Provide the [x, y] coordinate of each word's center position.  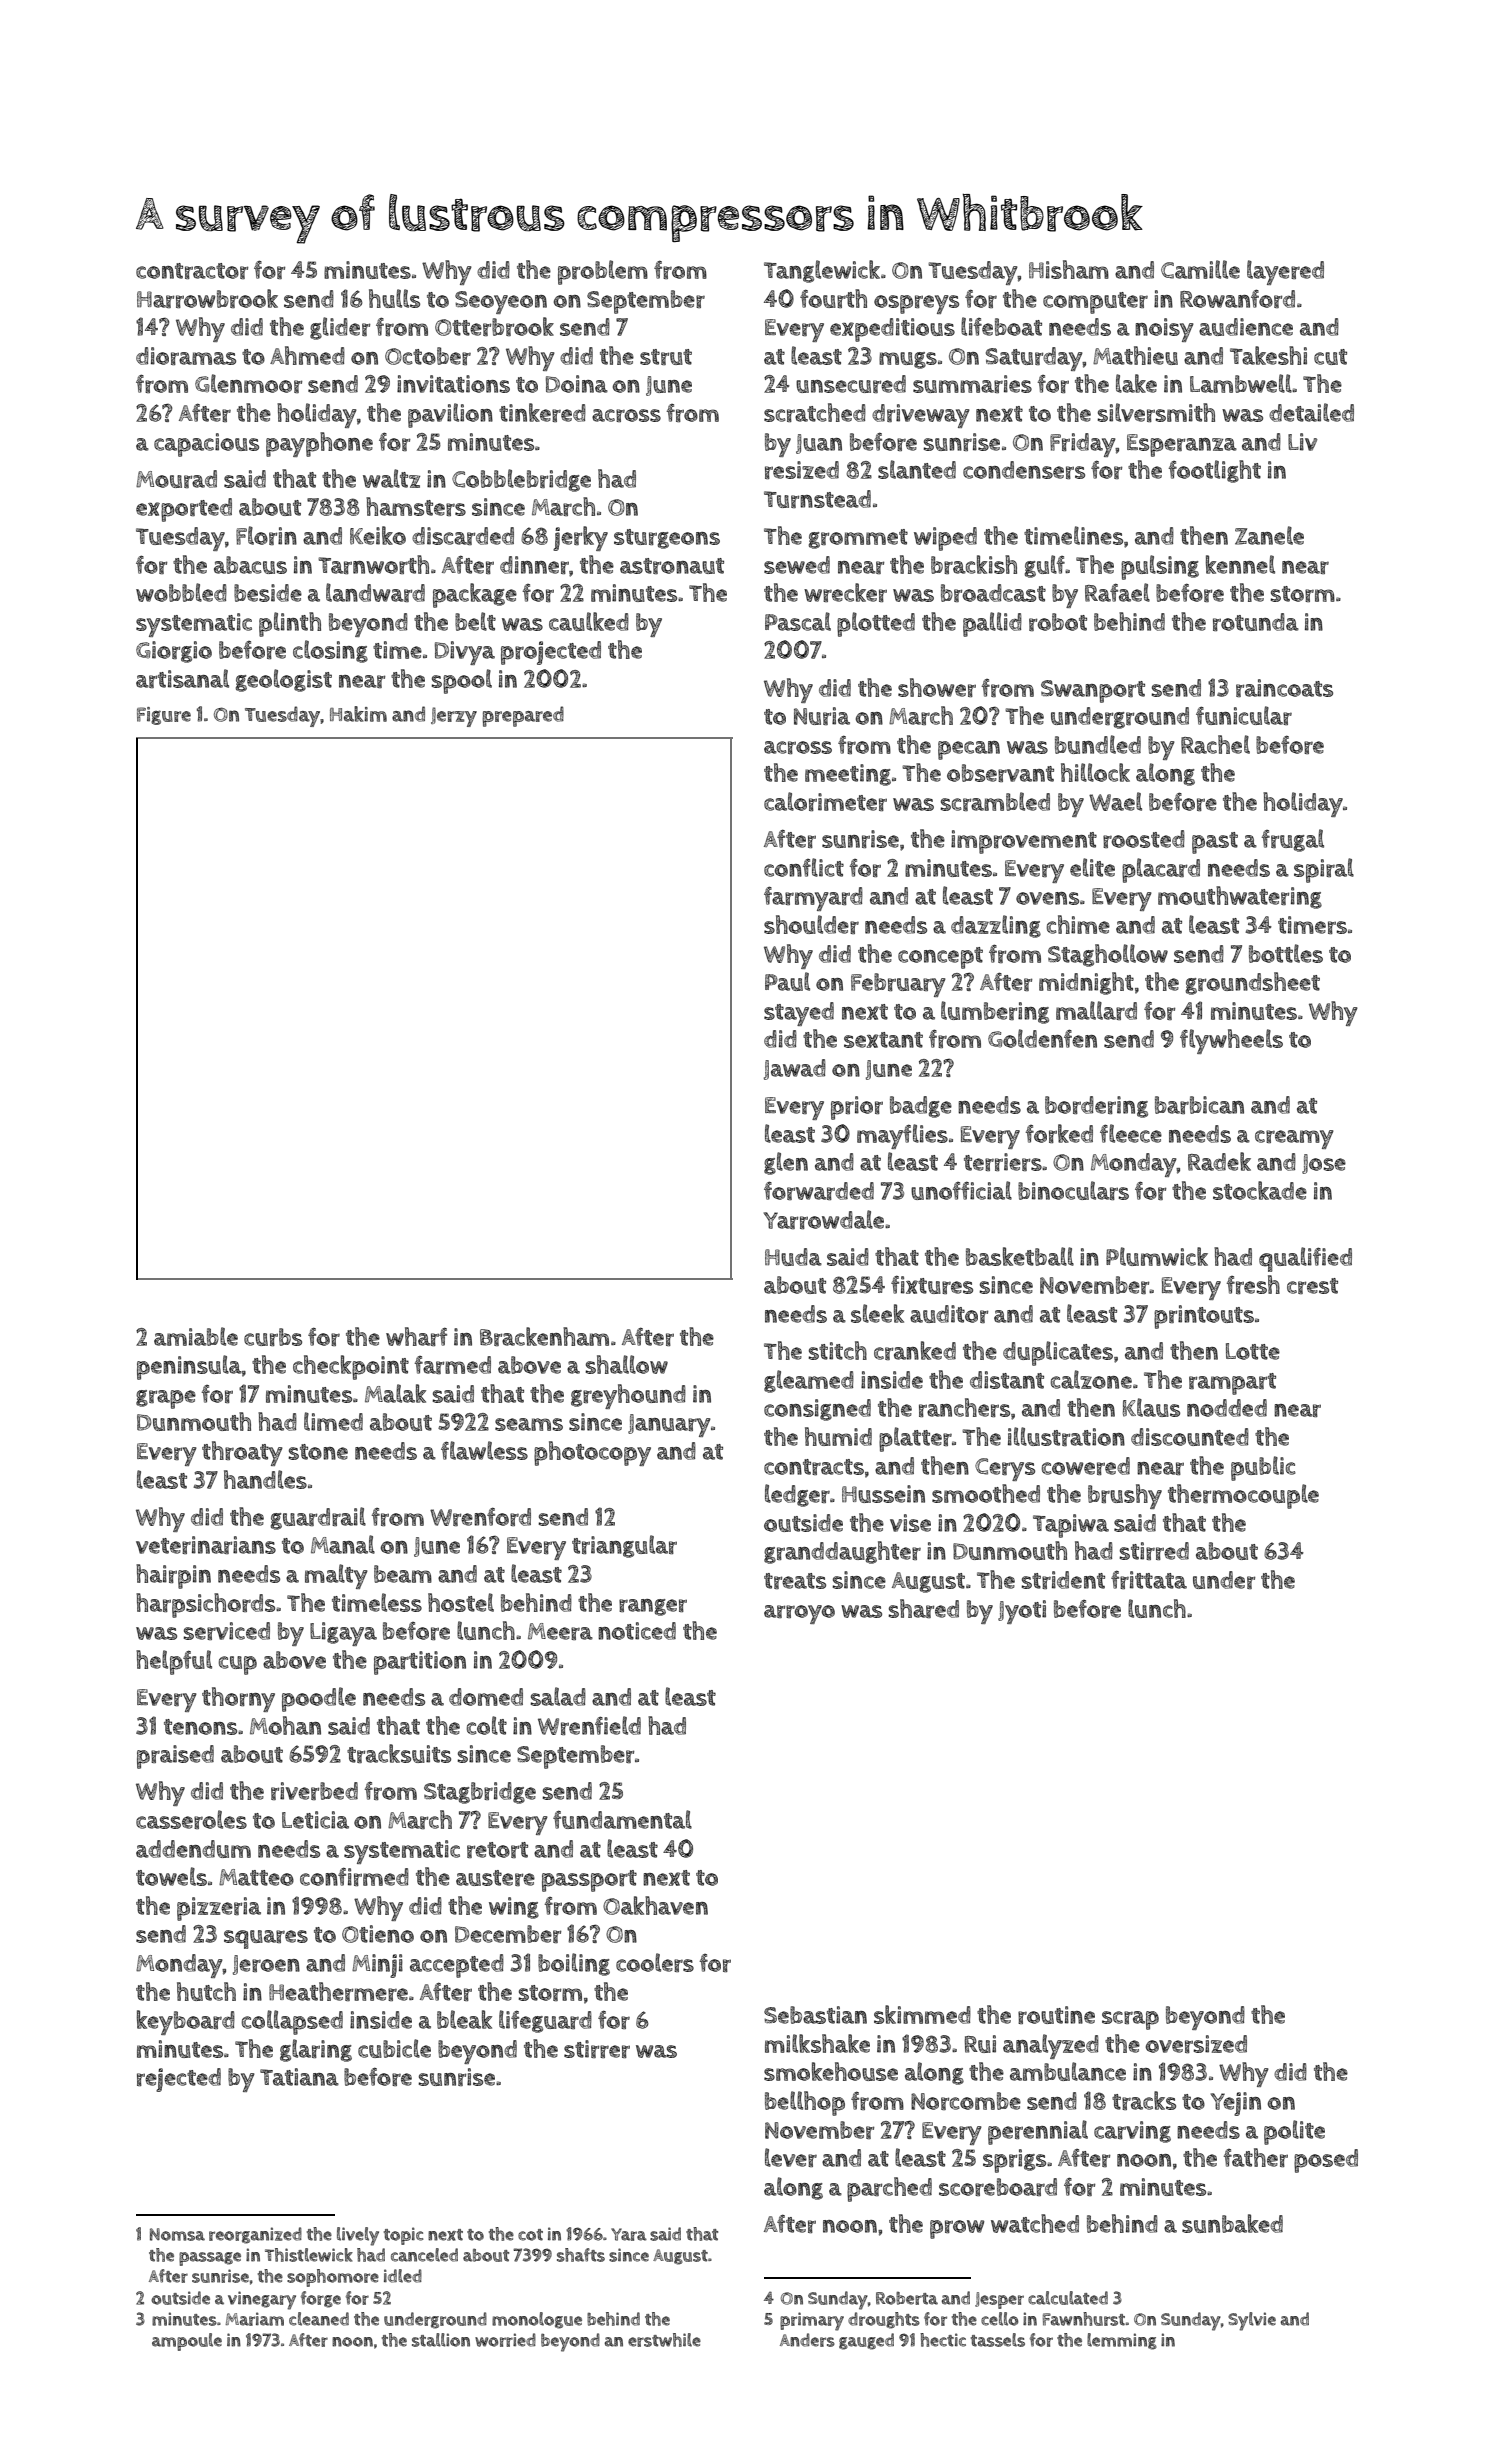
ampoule [187, 2342]
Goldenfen [1042, 1038]
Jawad [795, 1069]
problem [603, 272]
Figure [164, 716]
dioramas [186, 356]
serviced [227, 1631]
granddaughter [842, 1552]
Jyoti [1022, 1612]
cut [1330, 357]
